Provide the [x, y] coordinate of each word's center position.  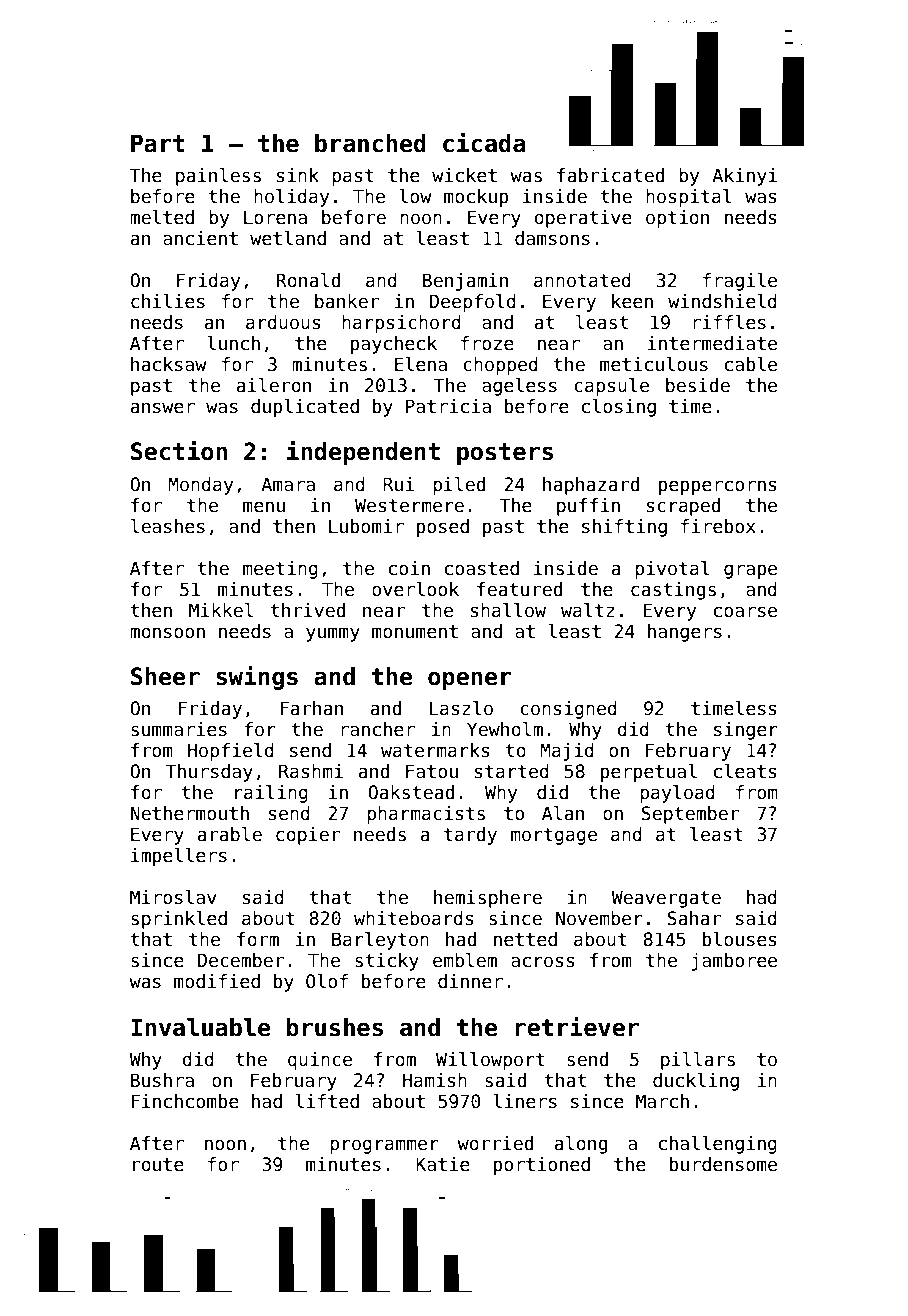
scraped [683, 507]
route [158, 1165]
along [581, 1145]
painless [218, 177]
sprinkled [179, 920]
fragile [740, 282]
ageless [519, 387]
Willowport [490, 1061]
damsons [552, 238]
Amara [288, 484]
